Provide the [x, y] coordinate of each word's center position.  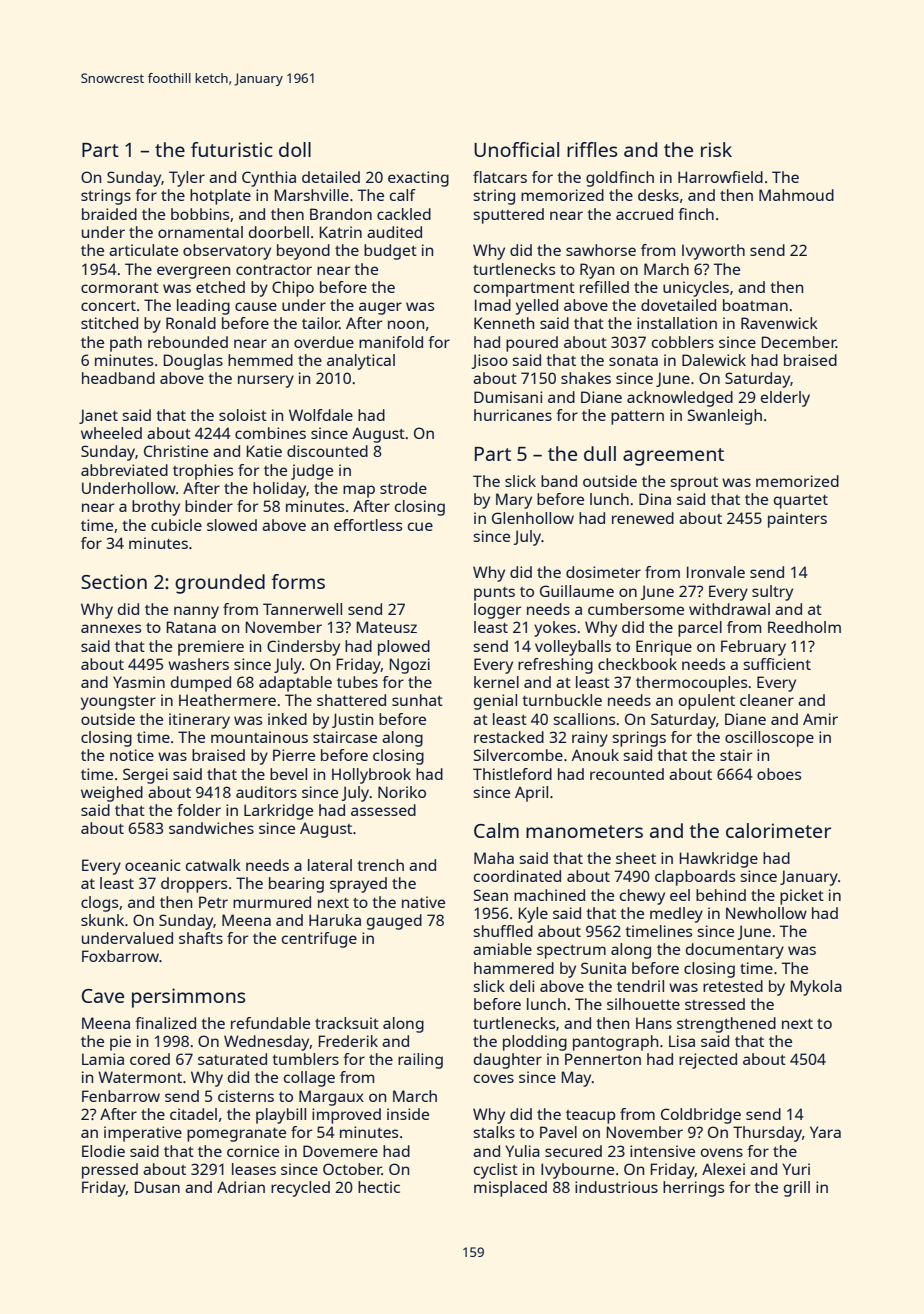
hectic [379, 1187]
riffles [592, 149]
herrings [693, 1189]
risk [716, 149]
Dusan [157, 1187]
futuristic [232, 149]
